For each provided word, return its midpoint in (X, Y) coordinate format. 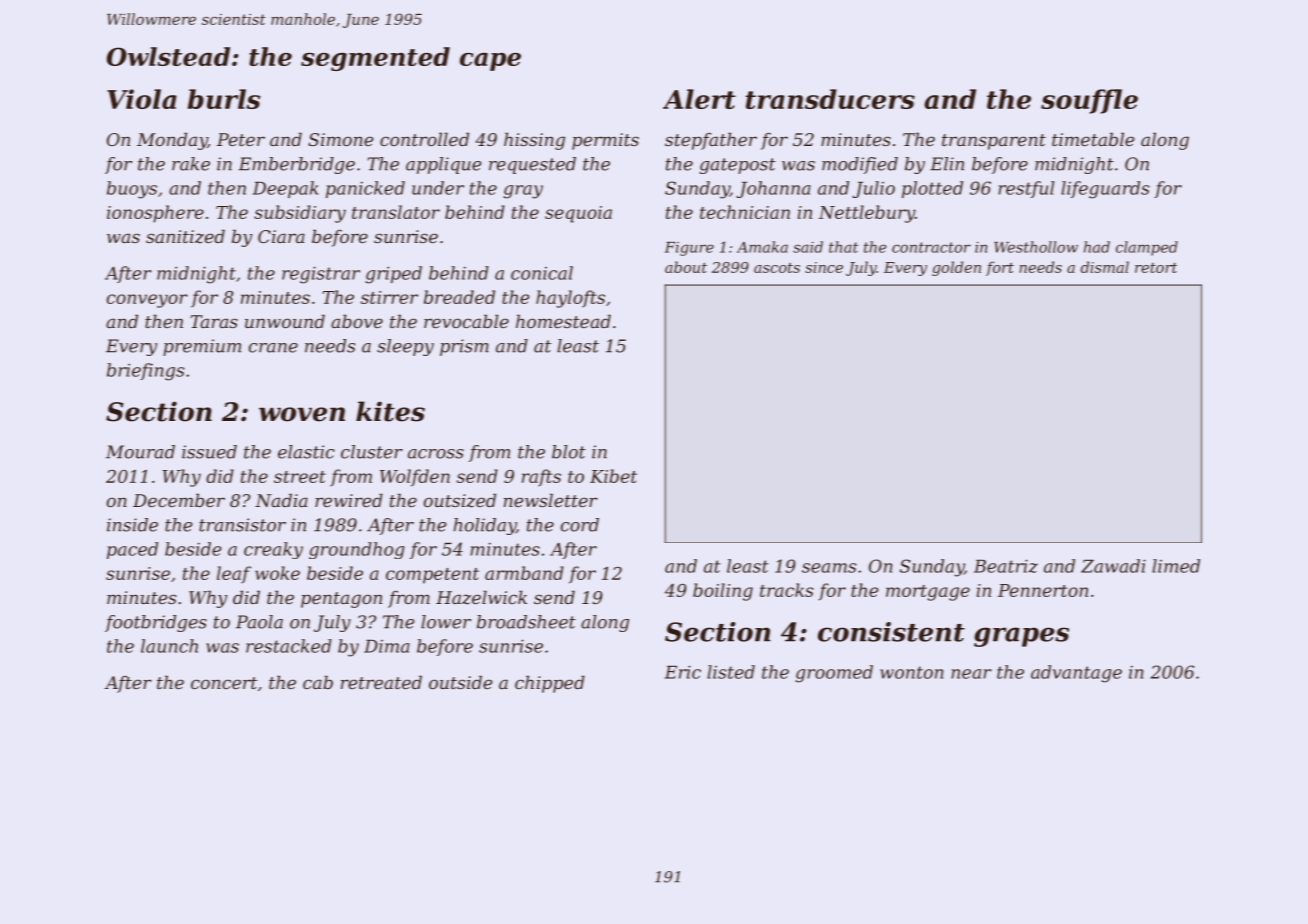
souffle (1089, 101)
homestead (563, 321)
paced (132, 550)
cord (580, 525)
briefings (146, 372)
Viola (142, 99)
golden (956, 268)
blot (569, 452)
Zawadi (1113, 566)
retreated (381, 682)
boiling (723, 592)
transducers (830, 99)
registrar (321, 275)
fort (1000, 268)
